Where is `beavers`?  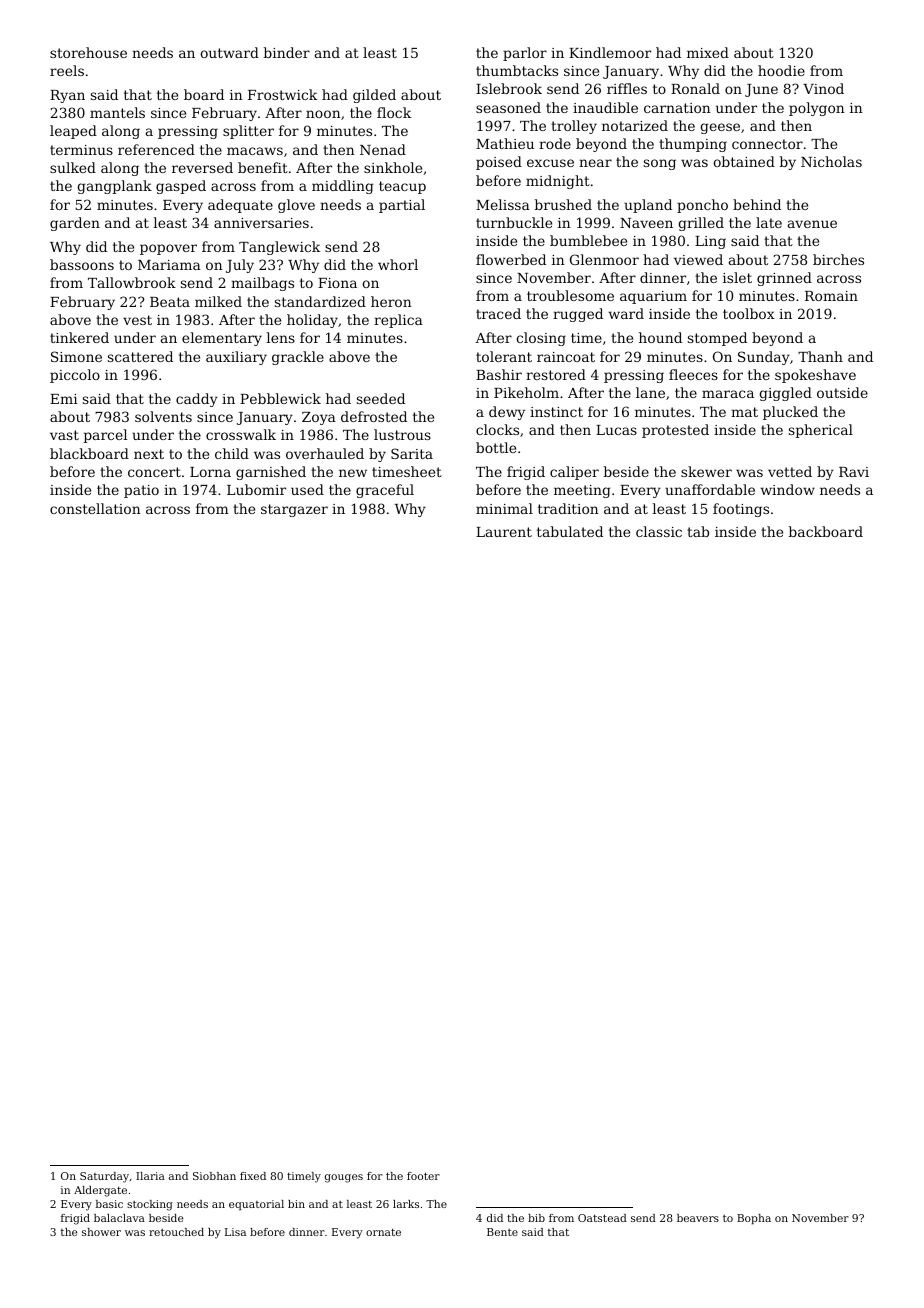 beavers is located at coordinates (698, 1218).
